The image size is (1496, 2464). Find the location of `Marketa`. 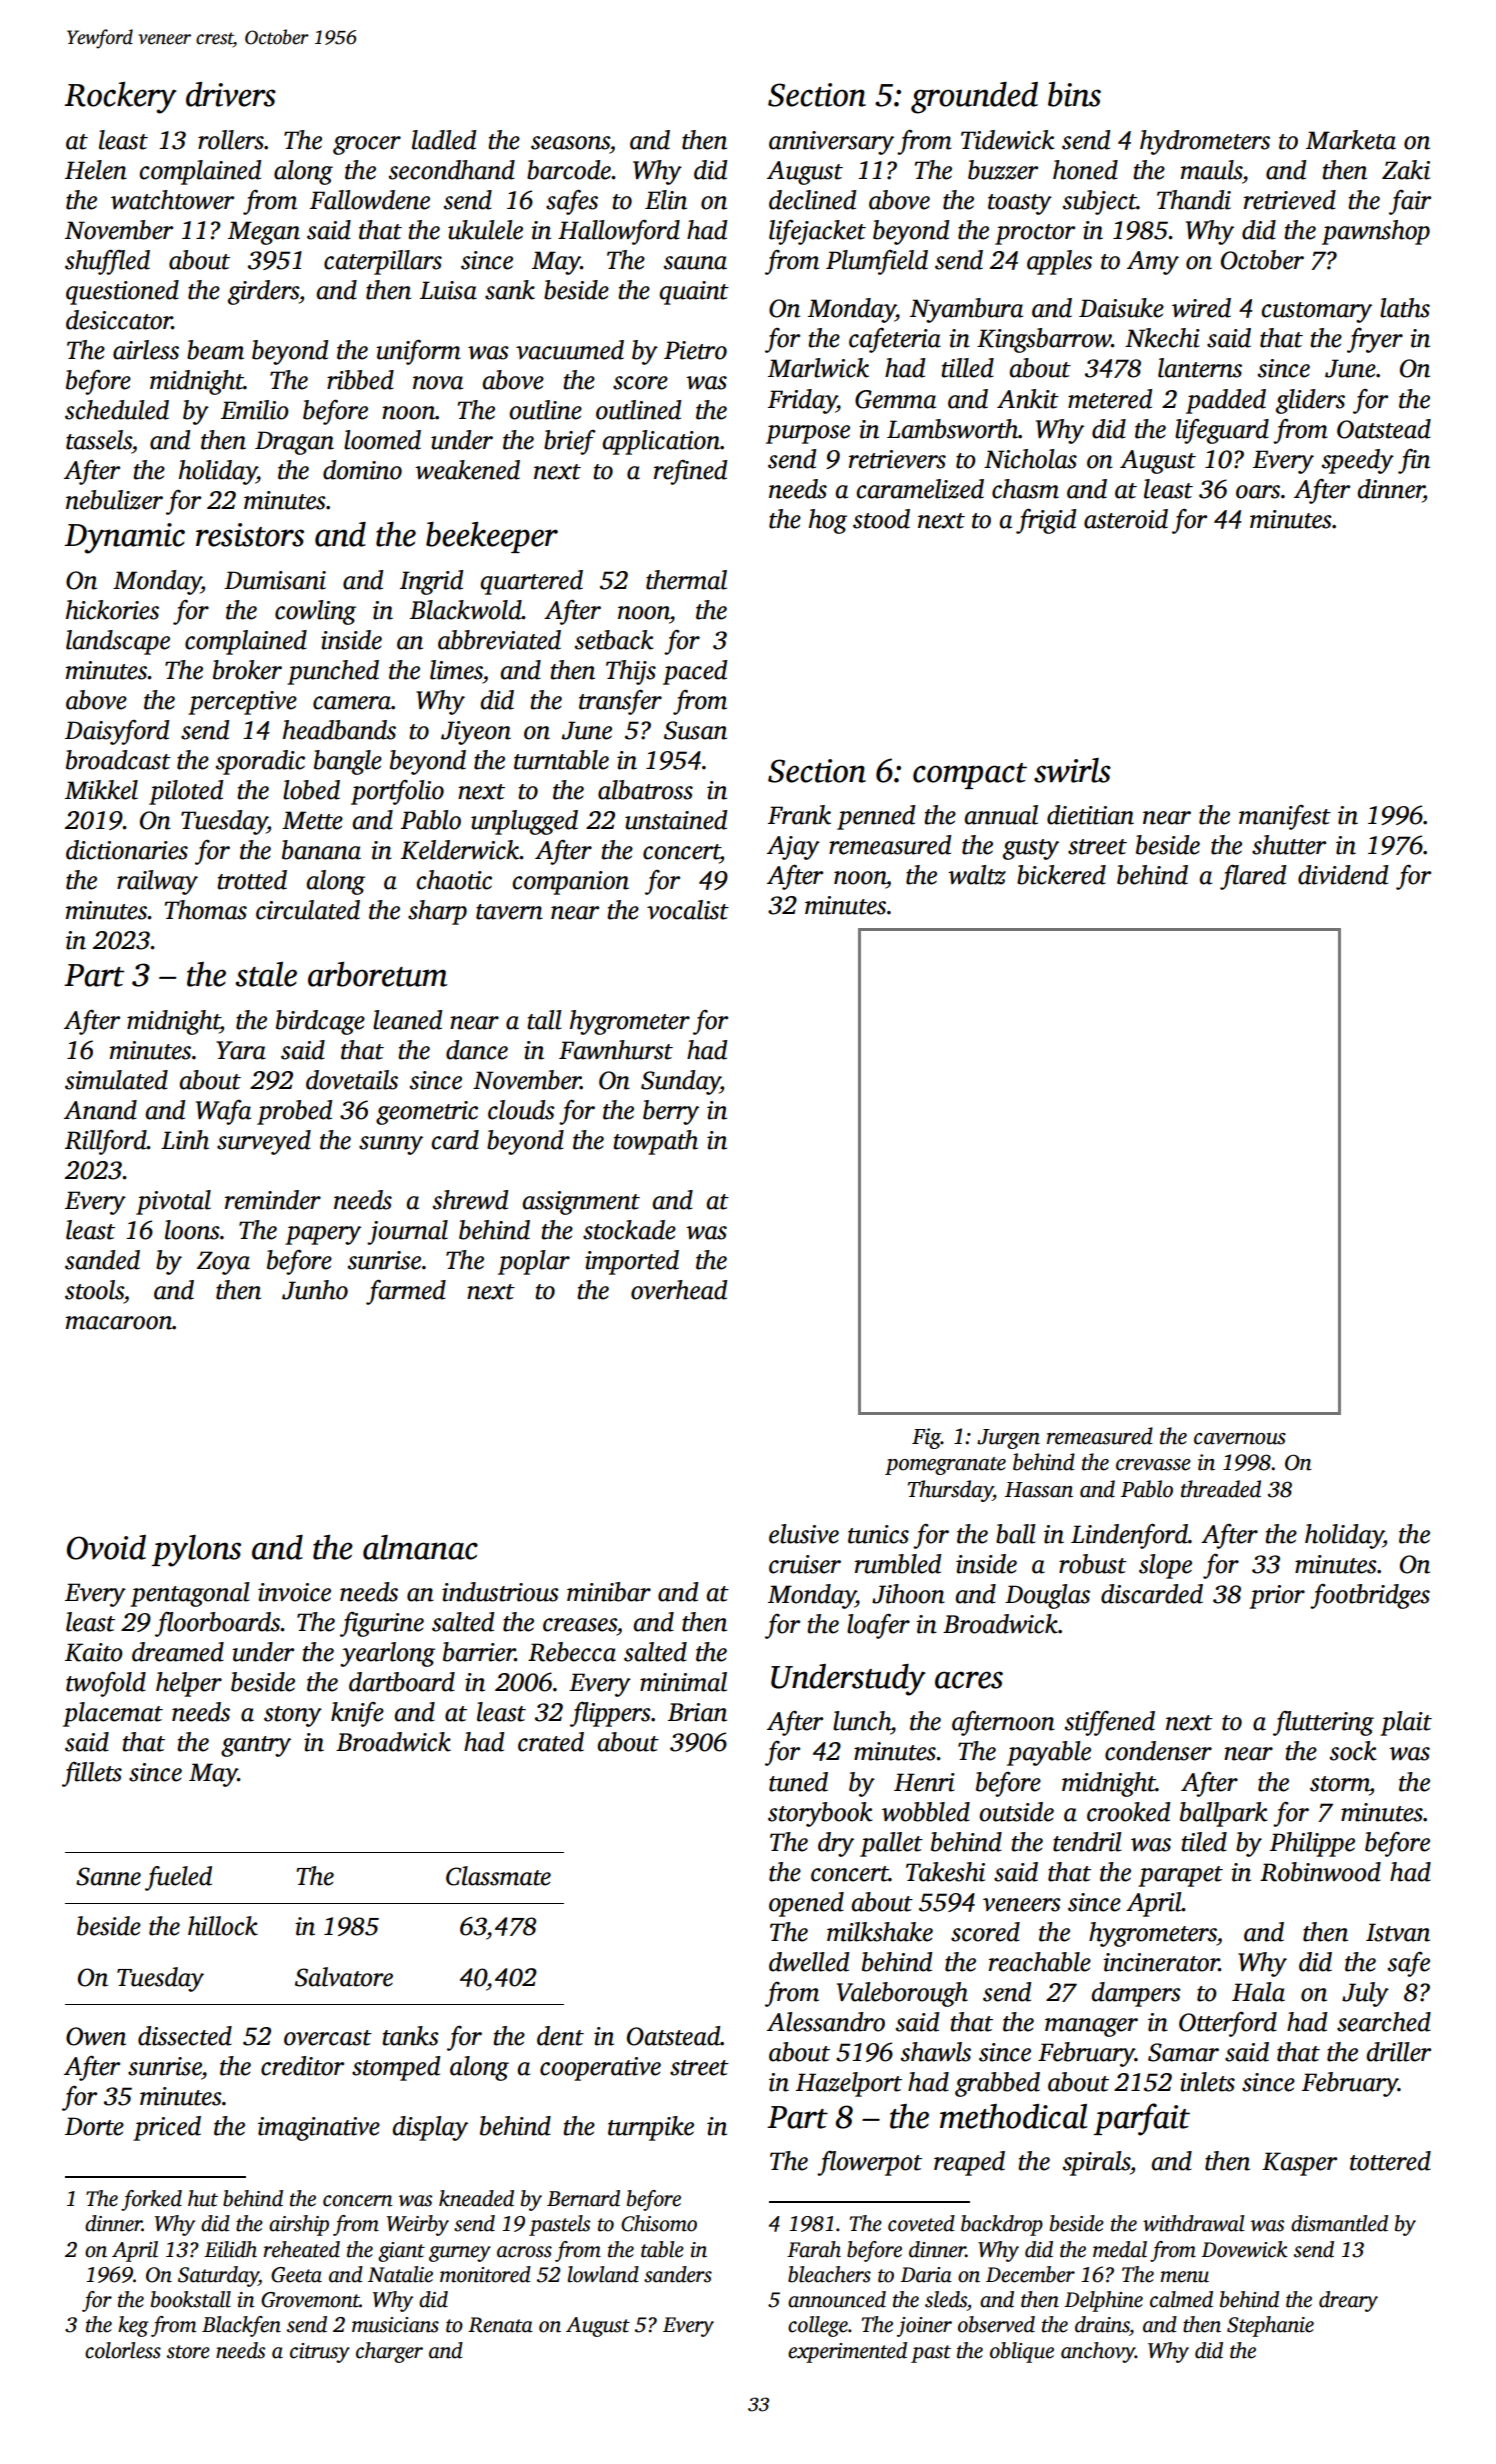

Marketa is located at coordinates (1351, 140).
